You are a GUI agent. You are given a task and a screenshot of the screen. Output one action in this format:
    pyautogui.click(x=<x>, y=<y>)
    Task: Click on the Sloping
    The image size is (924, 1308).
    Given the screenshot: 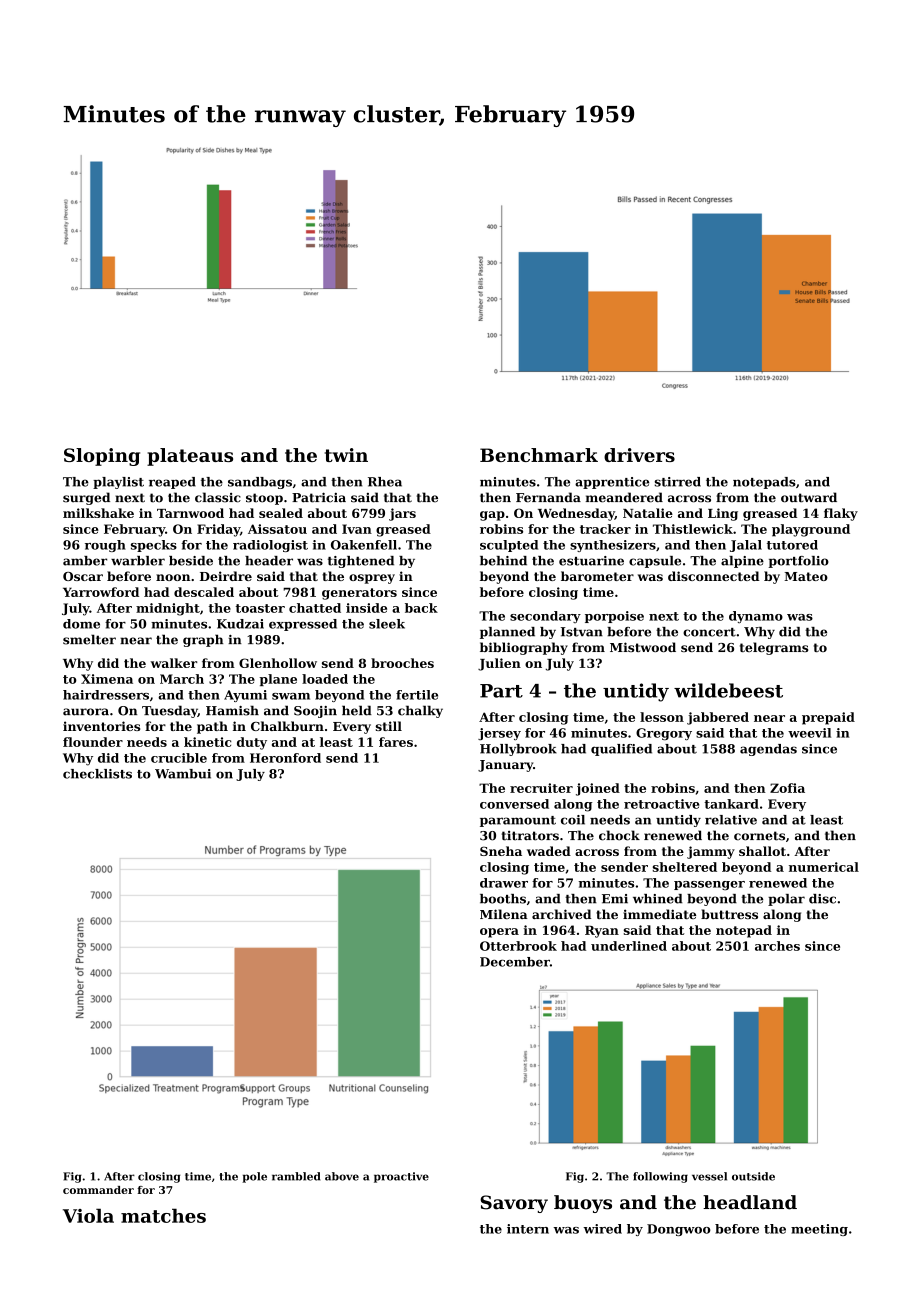 What is the action you would take?
    pyautogui.click(x=102, y=457)
